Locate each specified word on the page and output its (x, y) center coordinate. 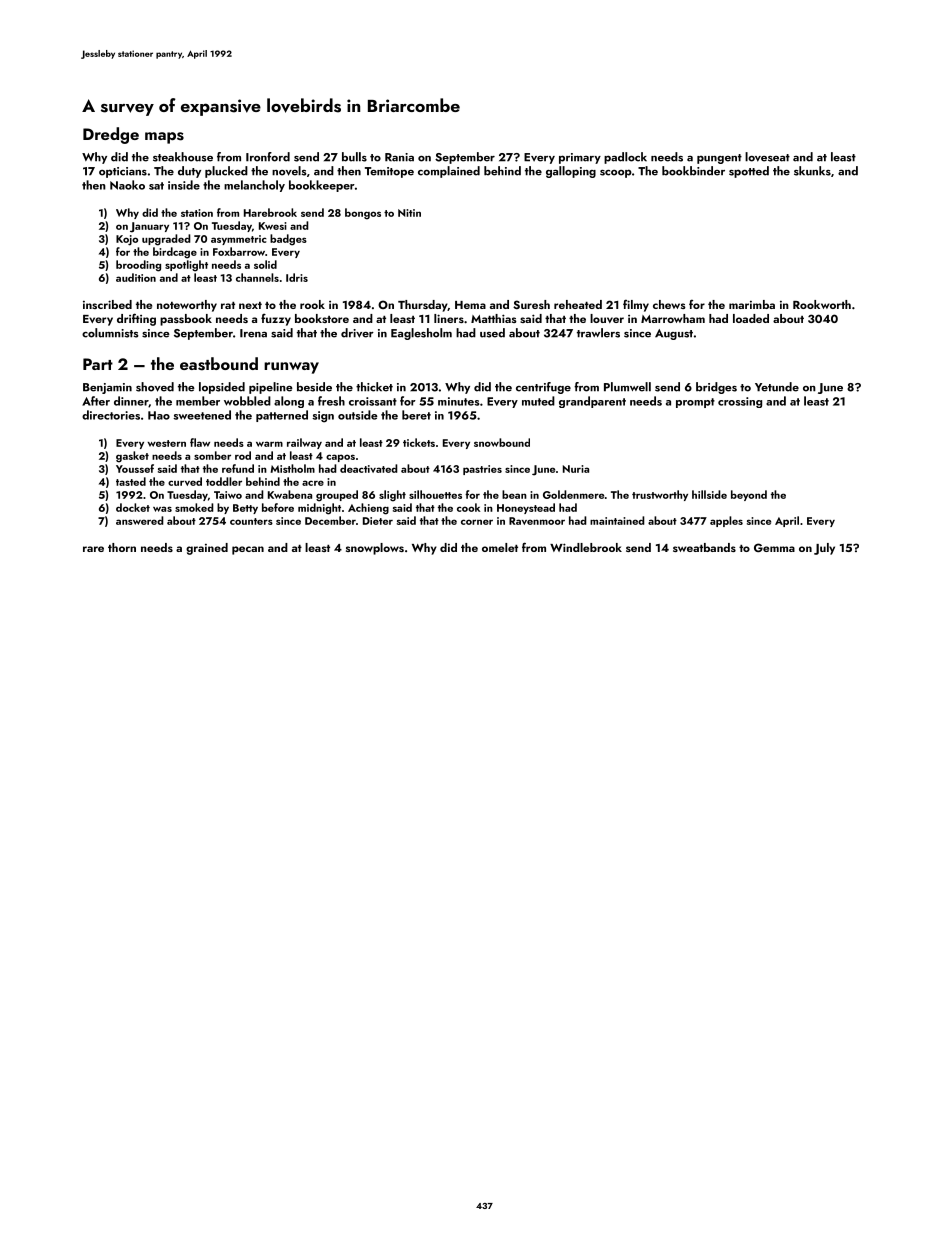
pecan (248, 550)
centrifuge (543, 388)
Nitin (409, 213)
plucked (226, 172)
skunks (812, 171)
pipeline (271, 388)
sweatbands (704, 547)
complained (449, 172)
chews (669, 304)
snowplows (375, 549)
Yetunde (777, 387)
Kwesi (273, 226)
